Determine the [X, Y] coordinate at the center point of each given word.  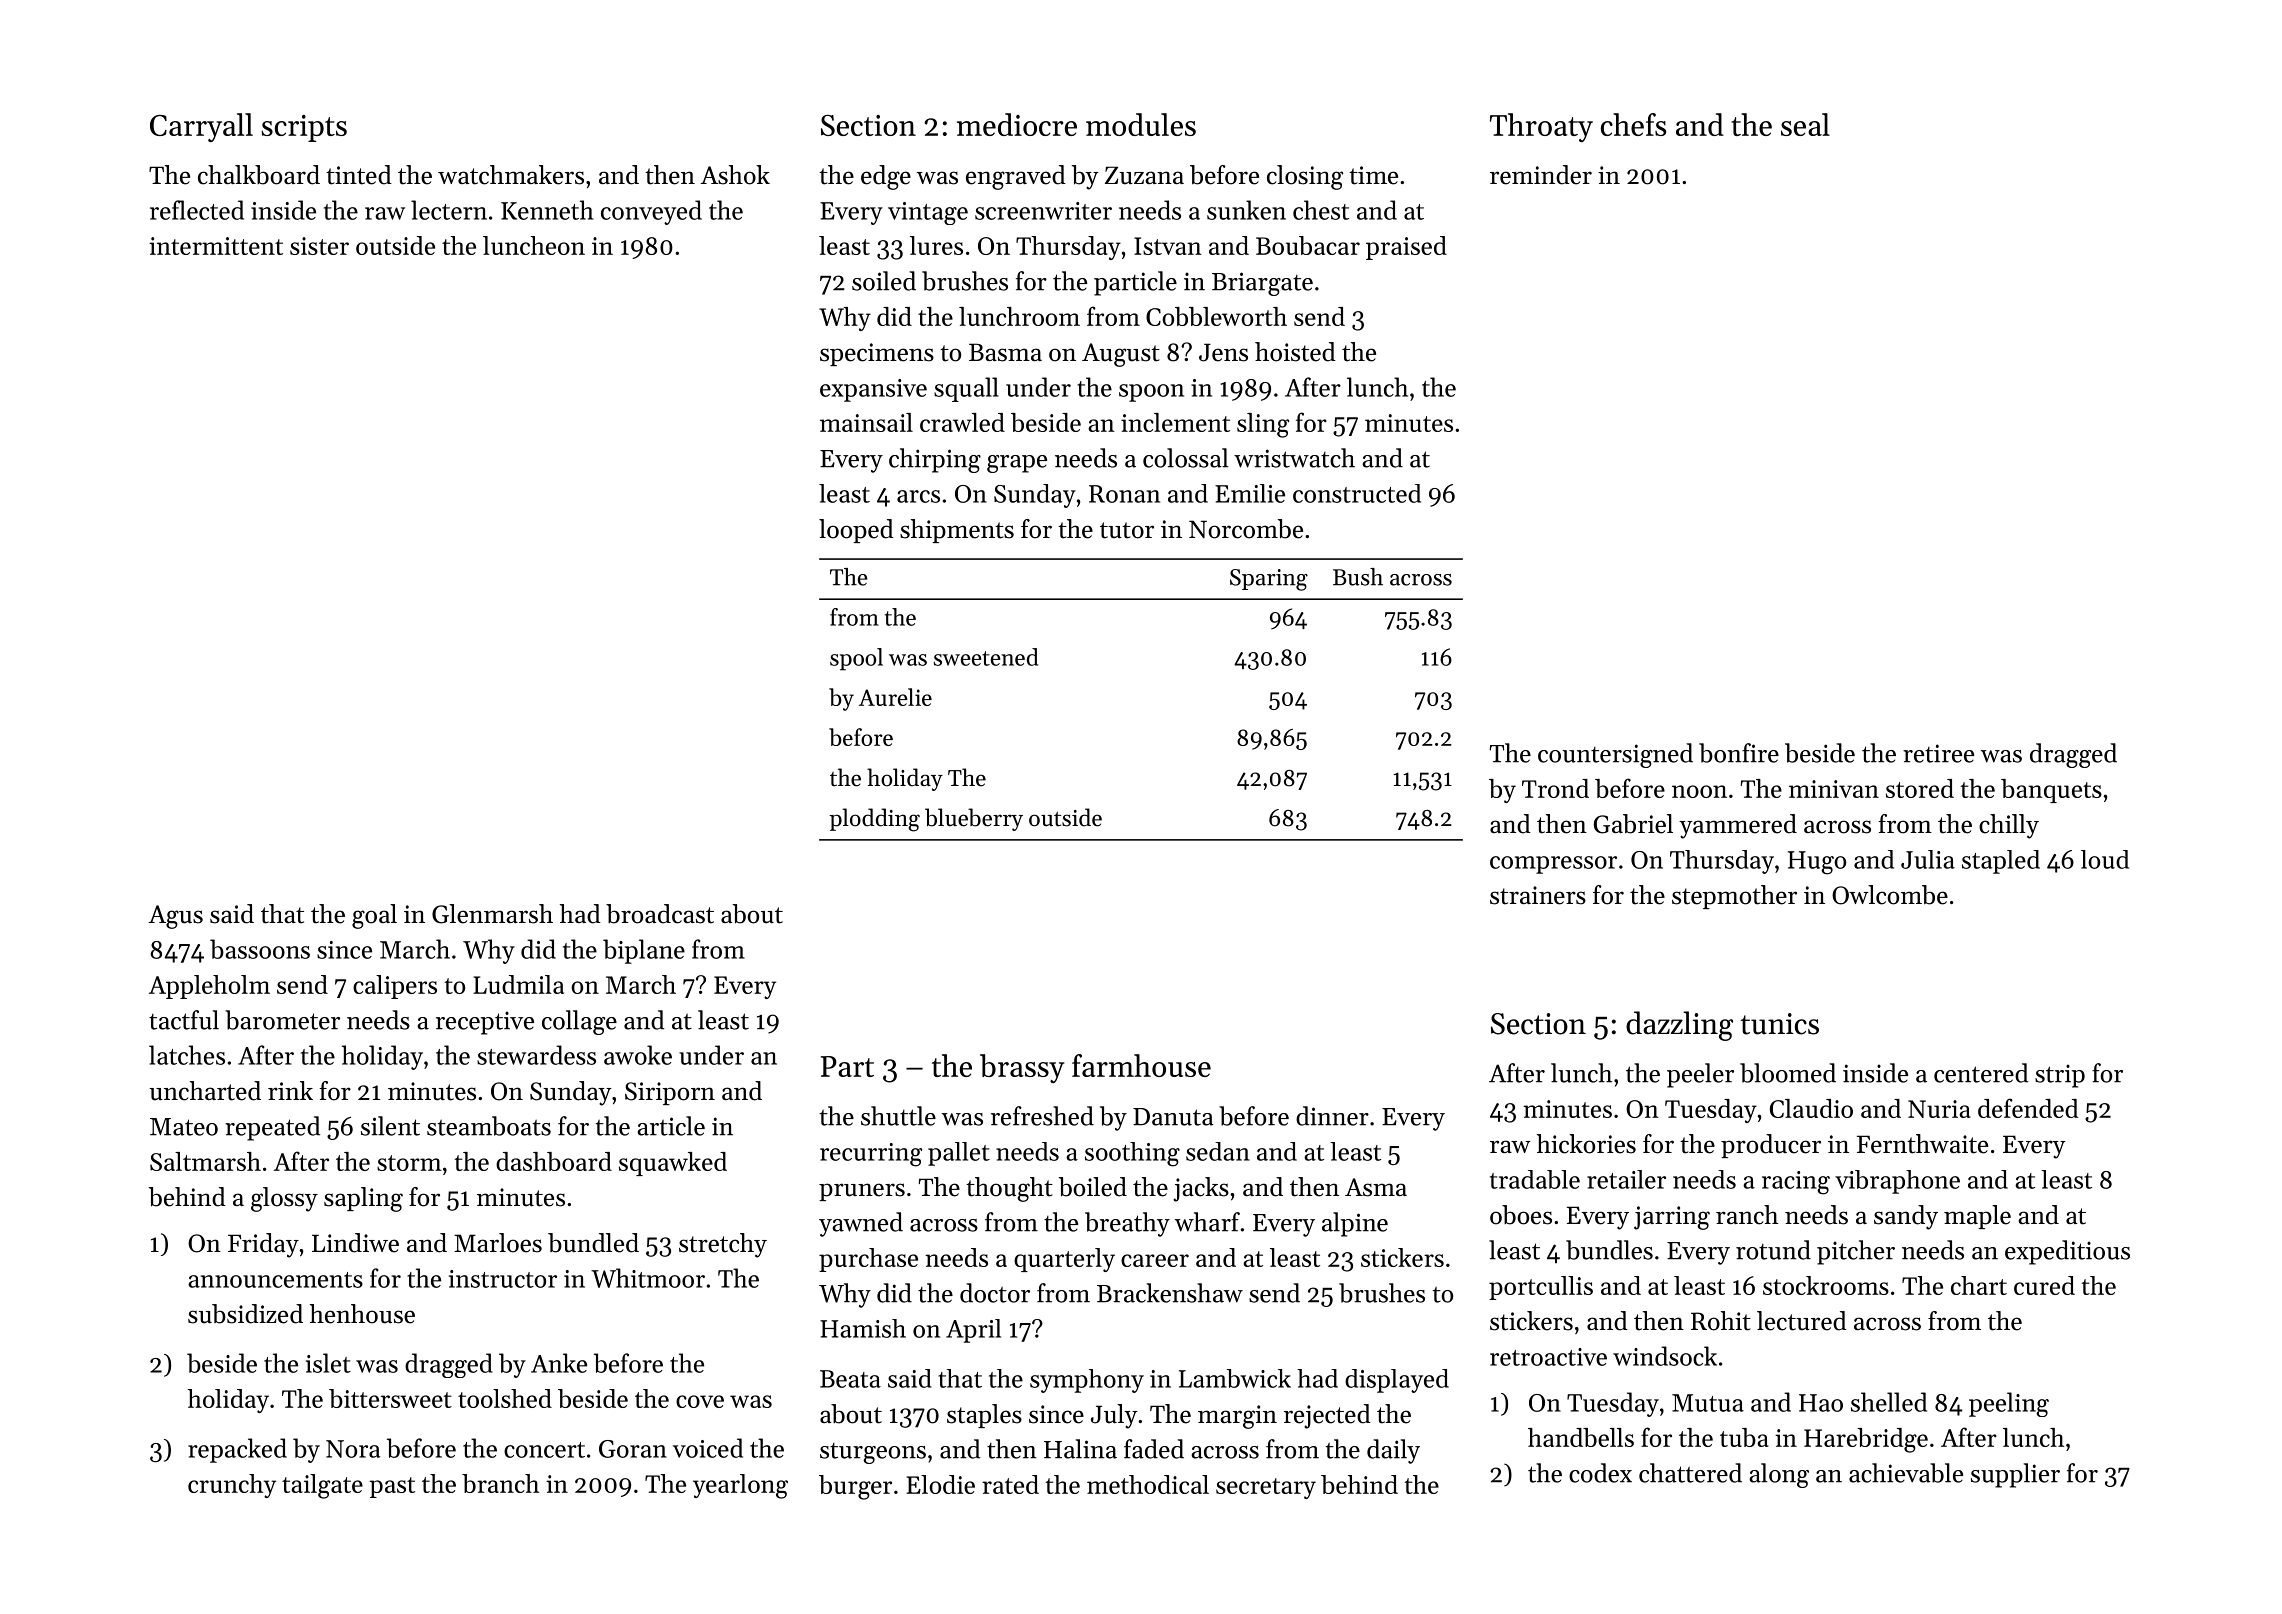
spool [856, 659]
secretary [1266, 1488]
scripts [304, 128]
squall [966, 389]
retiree [1938, 753]
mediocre [1017, 124]
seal [1805, 124]
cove [700, 1401]
